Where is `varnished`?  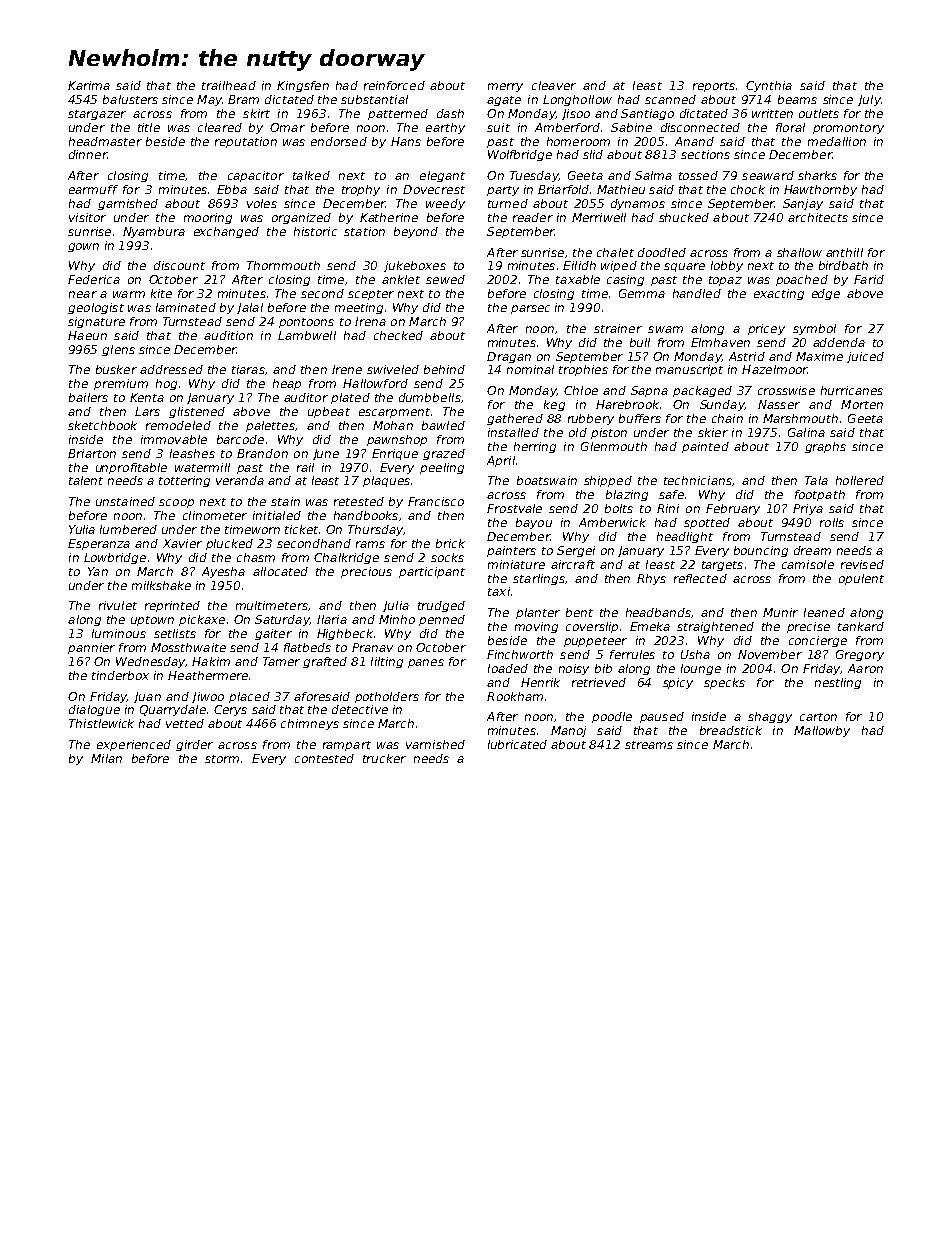
varnished is located at coordinates (435, 744).
